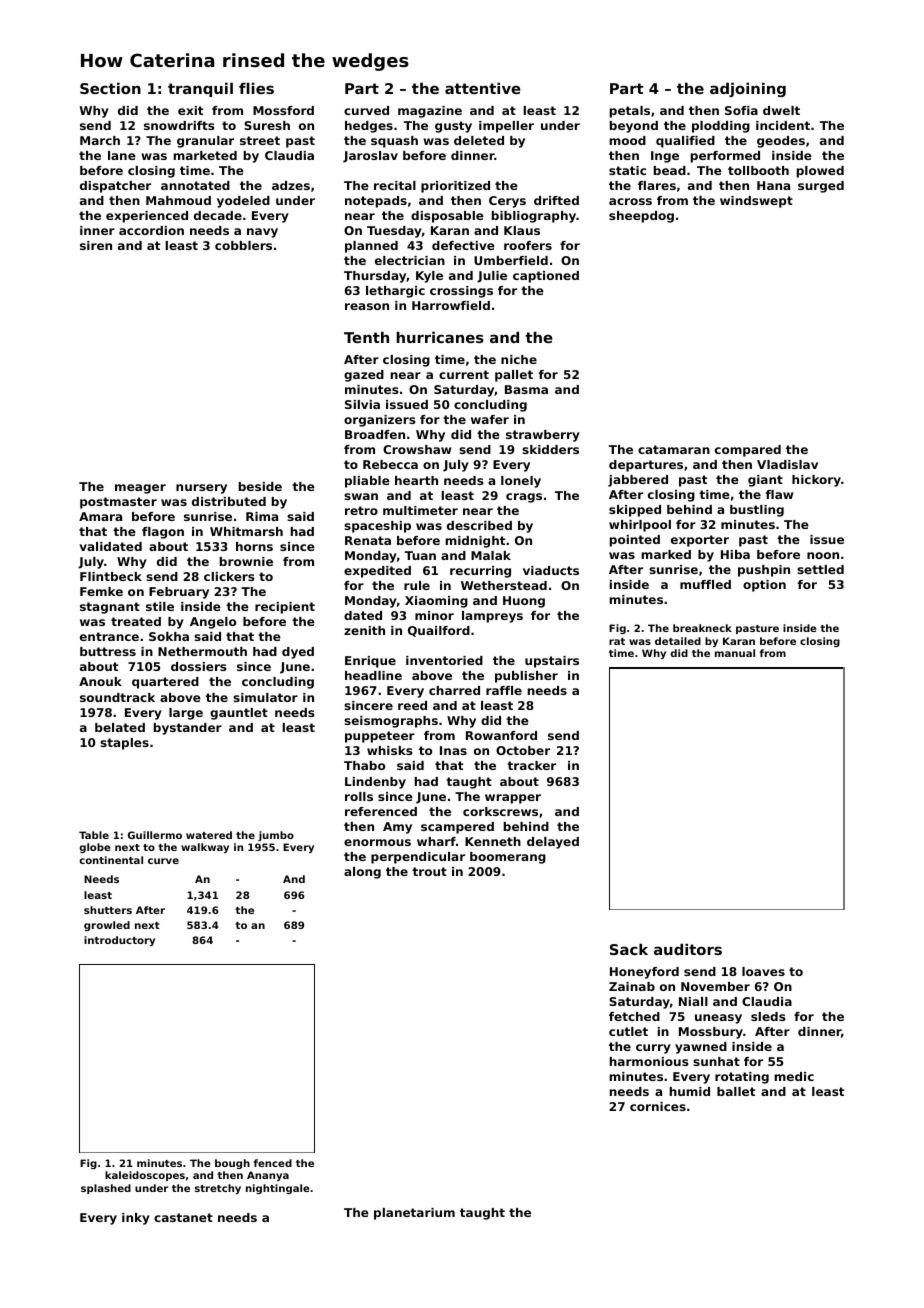  Describe the element at coordinates (483, 88) in the document. I see `attentive` at that location.
